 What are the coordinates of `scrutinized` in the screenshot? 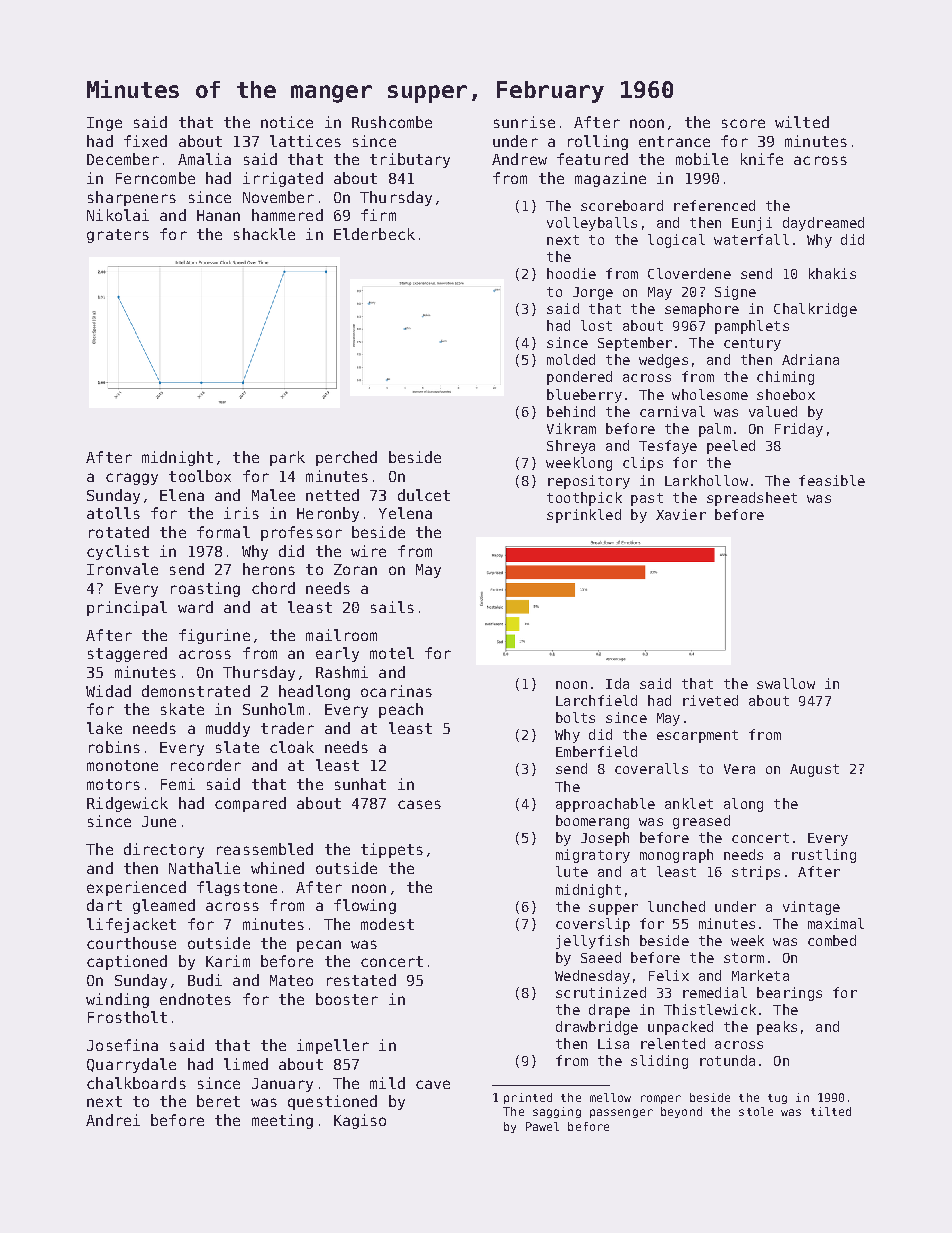 It's located at (601, 992).
